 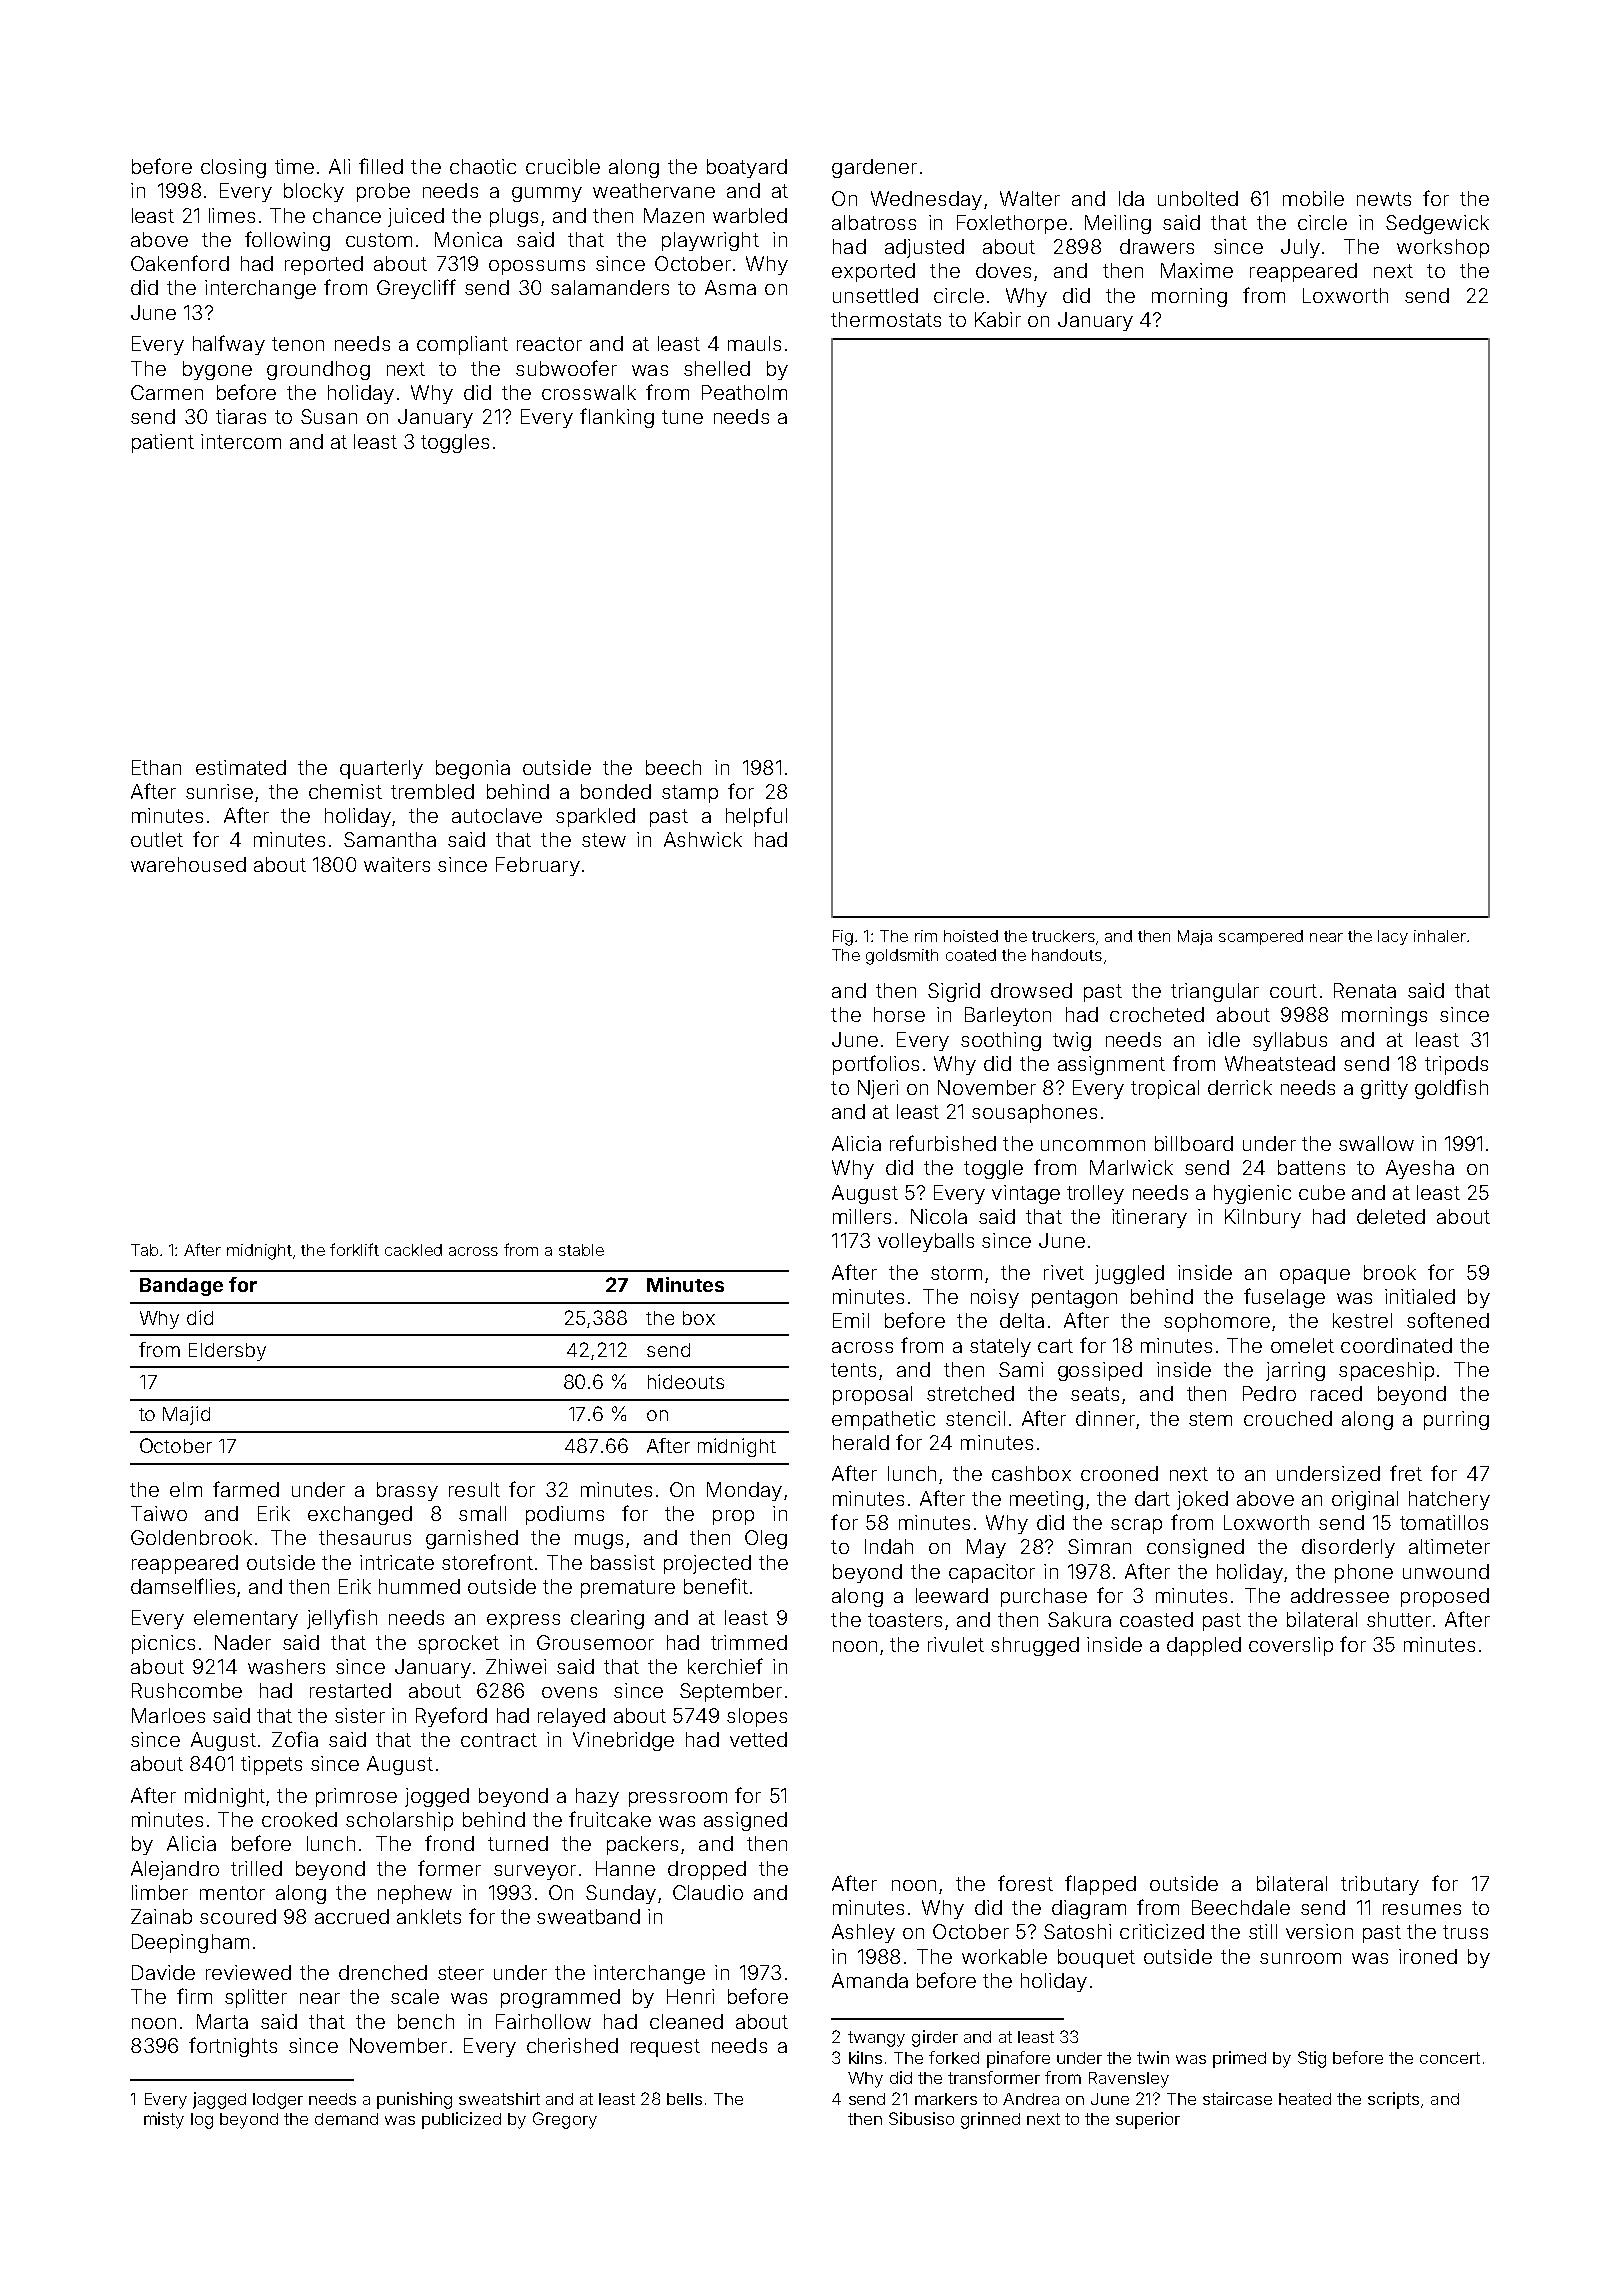 I want to click on empathetic, so click(x=883, y=1420).
